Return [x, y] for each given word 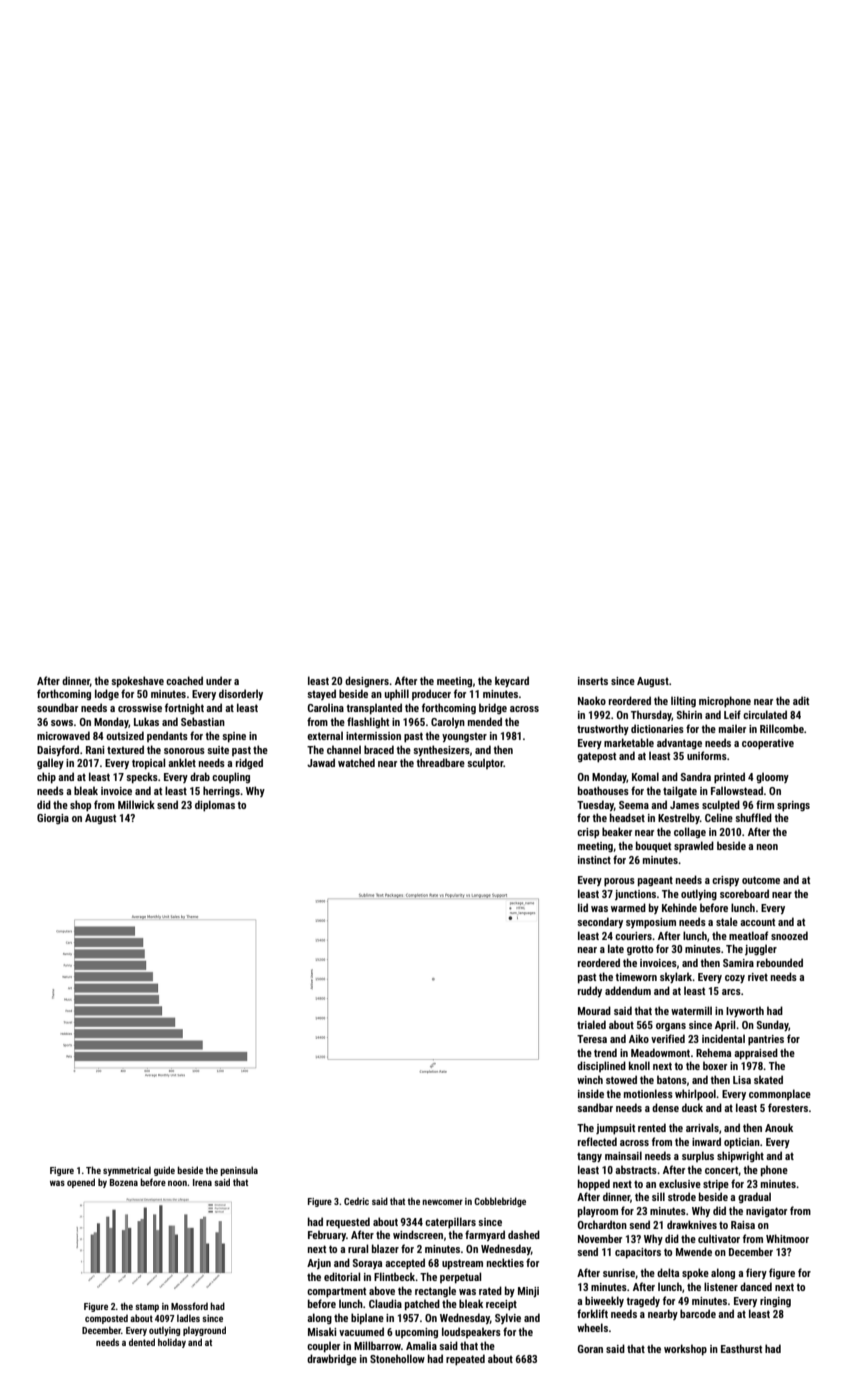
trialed [591, 1024]
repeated [465, 1360]
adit [801, 700]
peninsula [239, 1171]
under [219, 680]
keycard [512, 681]
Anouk [779, 1127]
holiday [172, 1343]
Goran [590, 1349]
